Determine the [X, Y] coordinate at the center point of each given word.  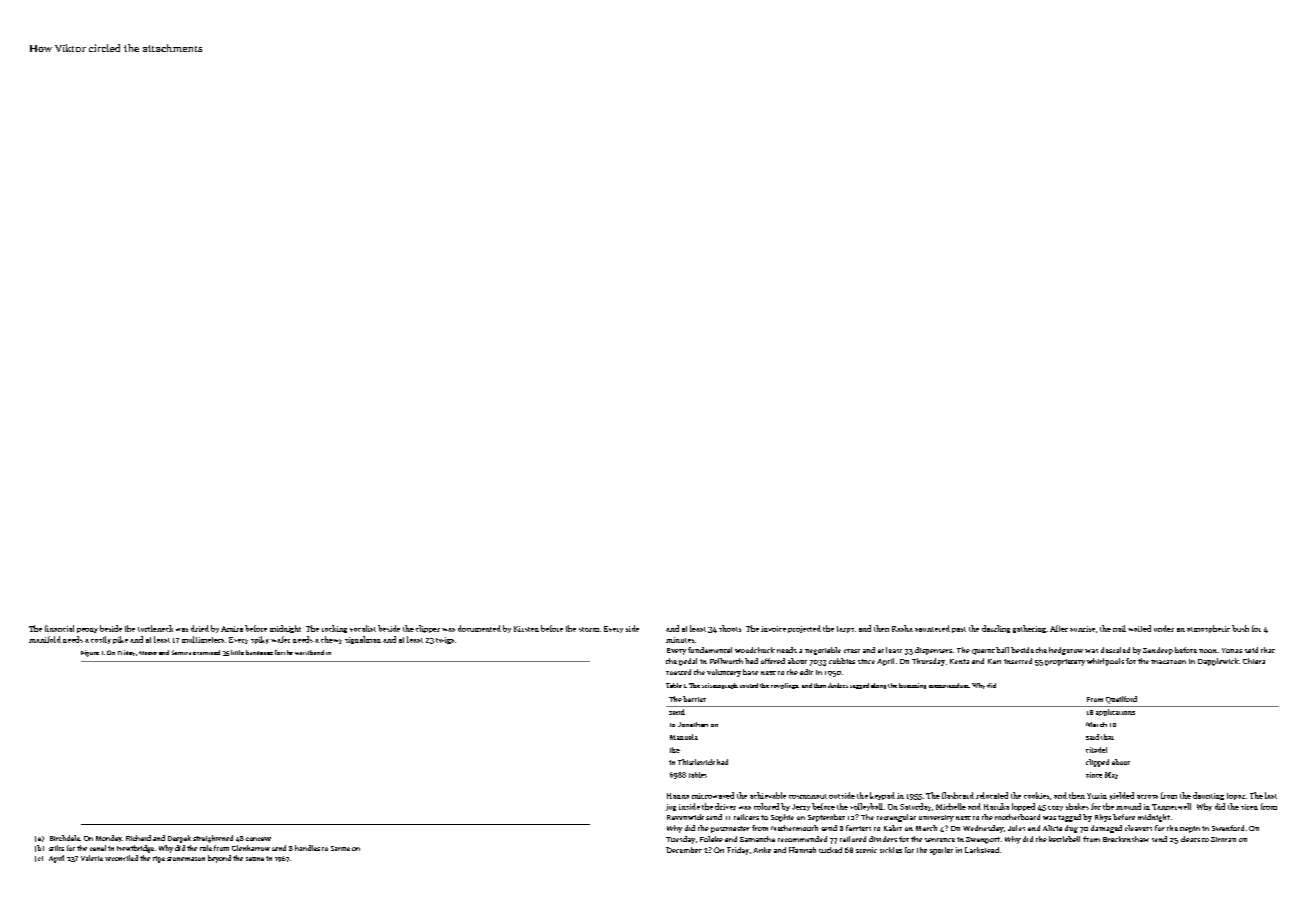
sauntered [932, 628]
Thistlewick [696, 762]
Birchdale [65, 838]
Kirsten [526, 629]
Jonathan [693, 724]
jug [671, 807]
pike [120, 640]
